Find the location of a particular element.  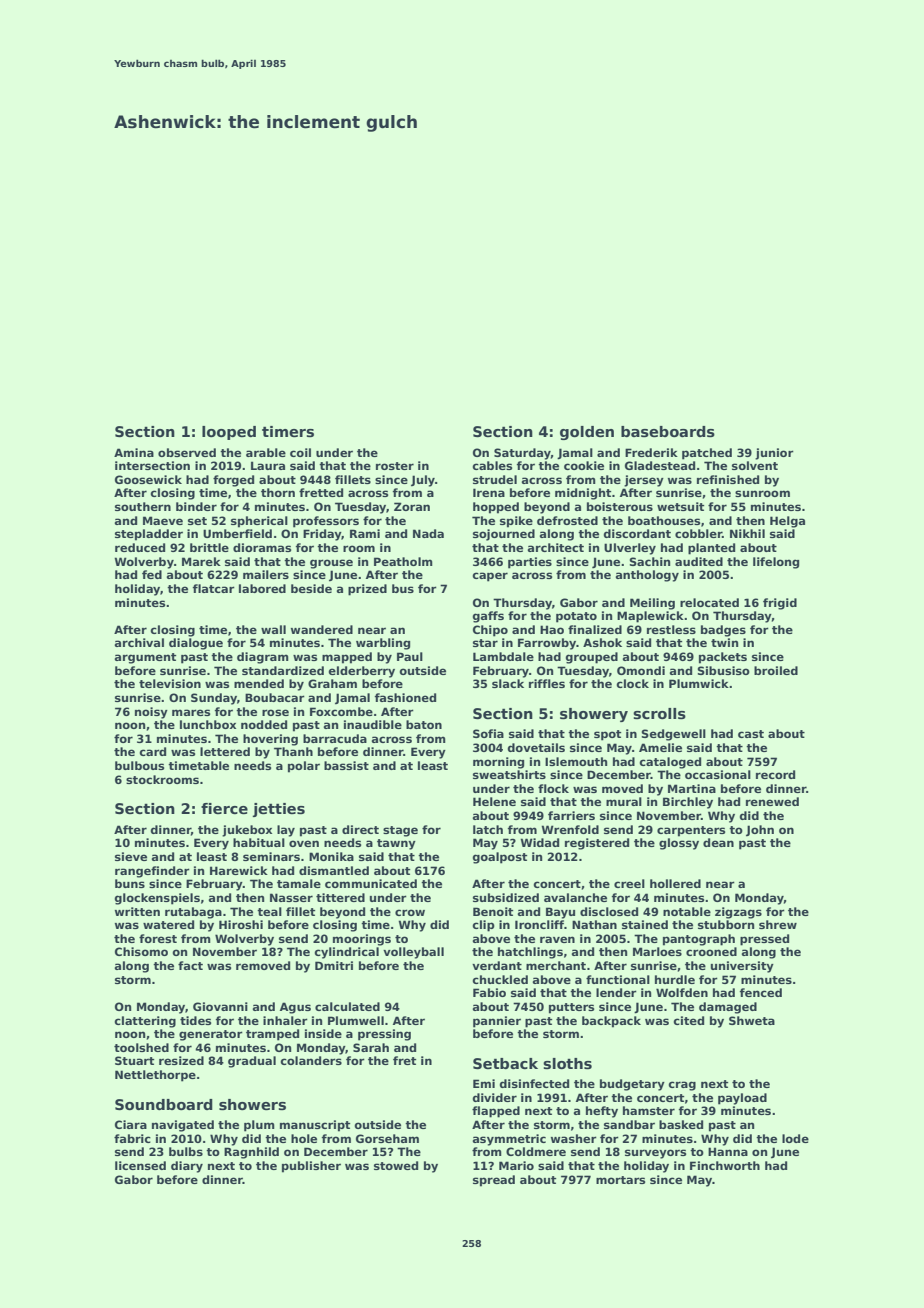

Sarah is located at coordinates (371, 1047).
